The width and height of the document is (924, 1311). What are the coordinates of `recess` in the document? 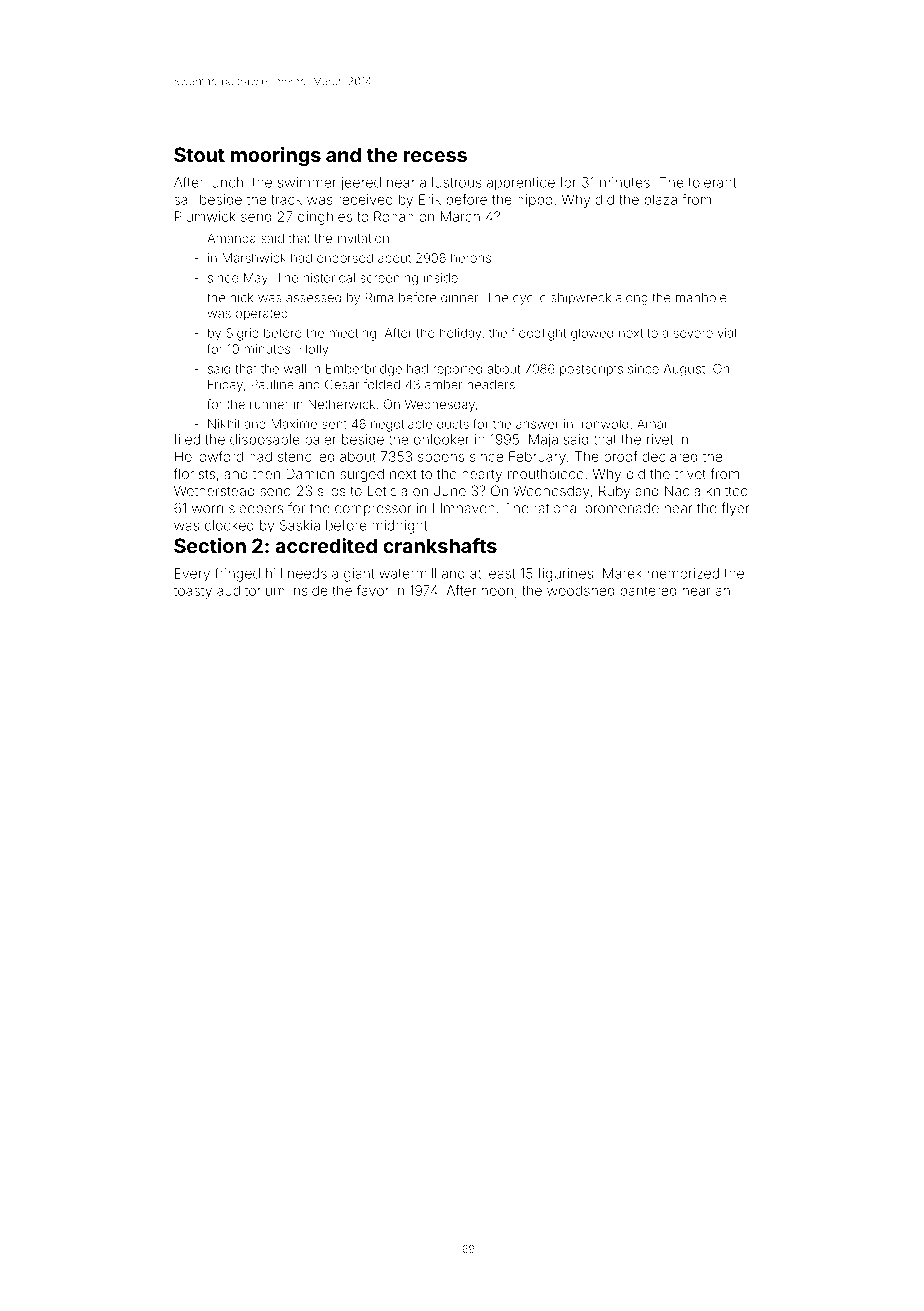 It's located at (435, 156).
